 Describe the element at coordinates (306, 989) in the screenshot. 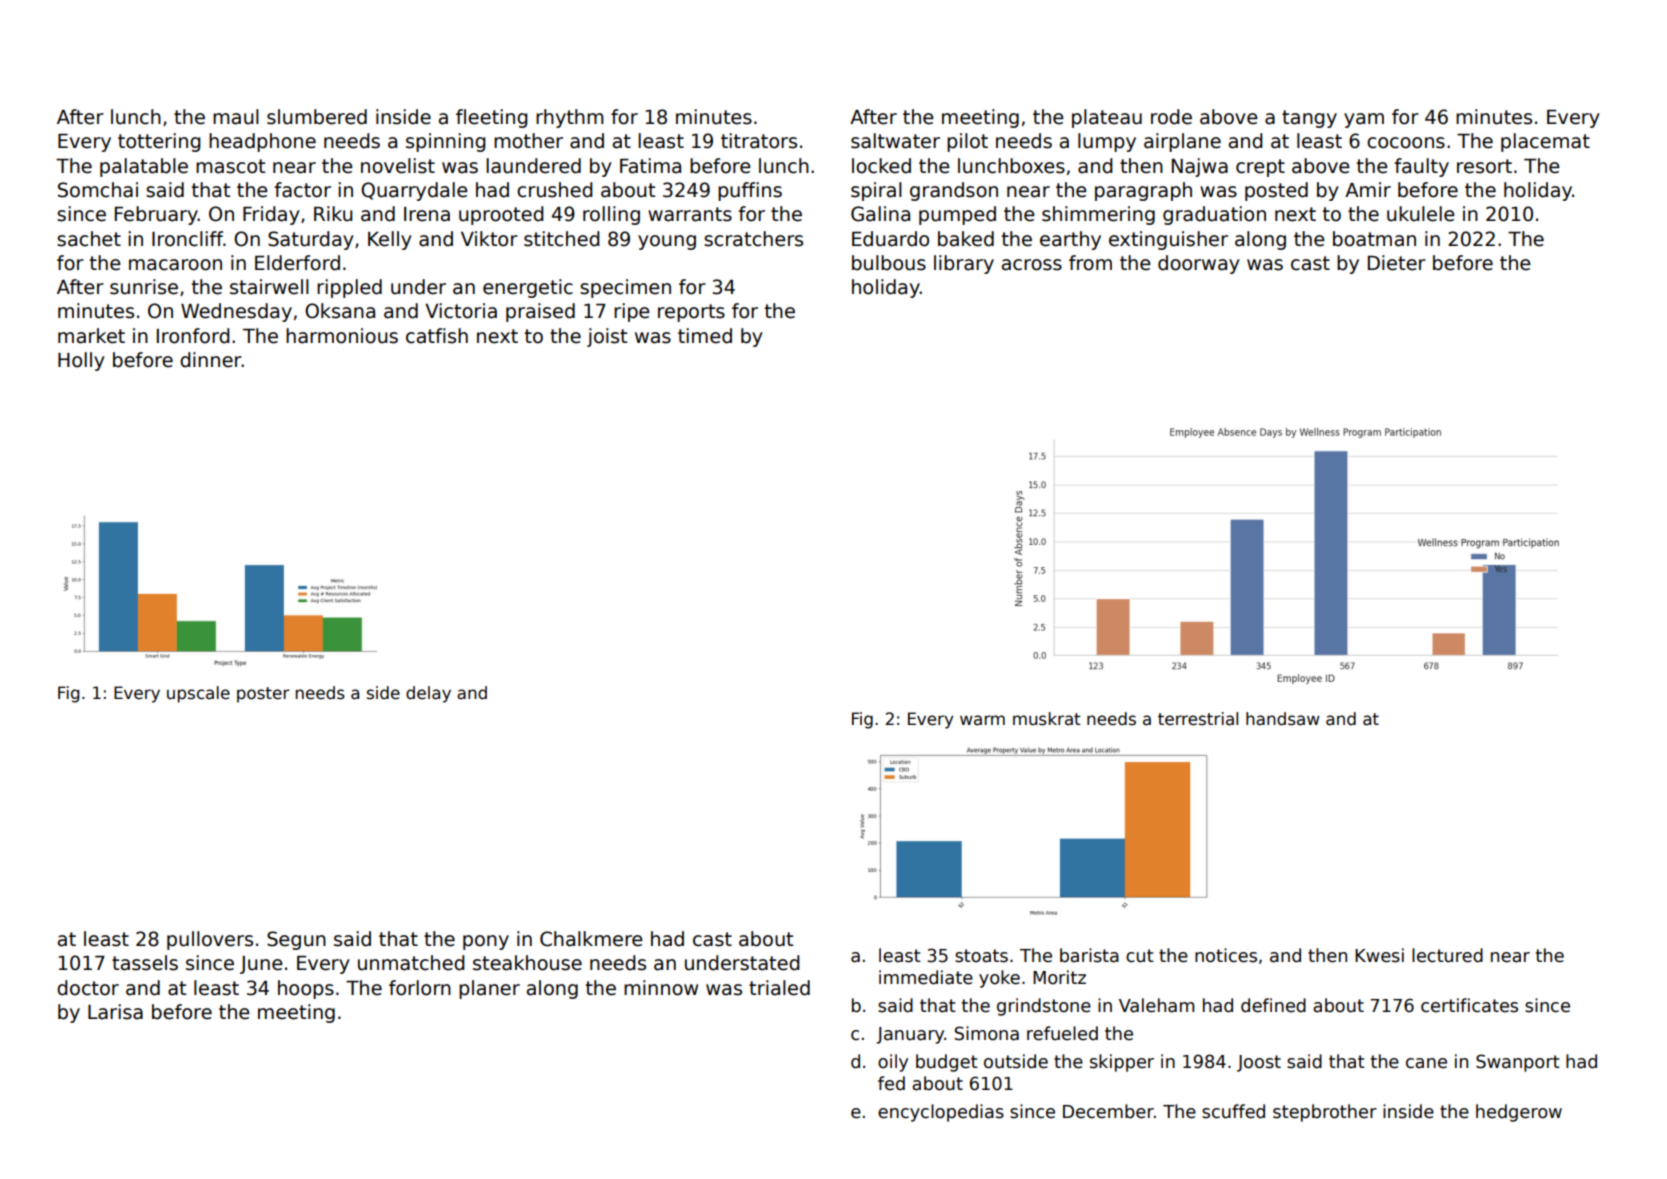

I see `hoops` at that location.
